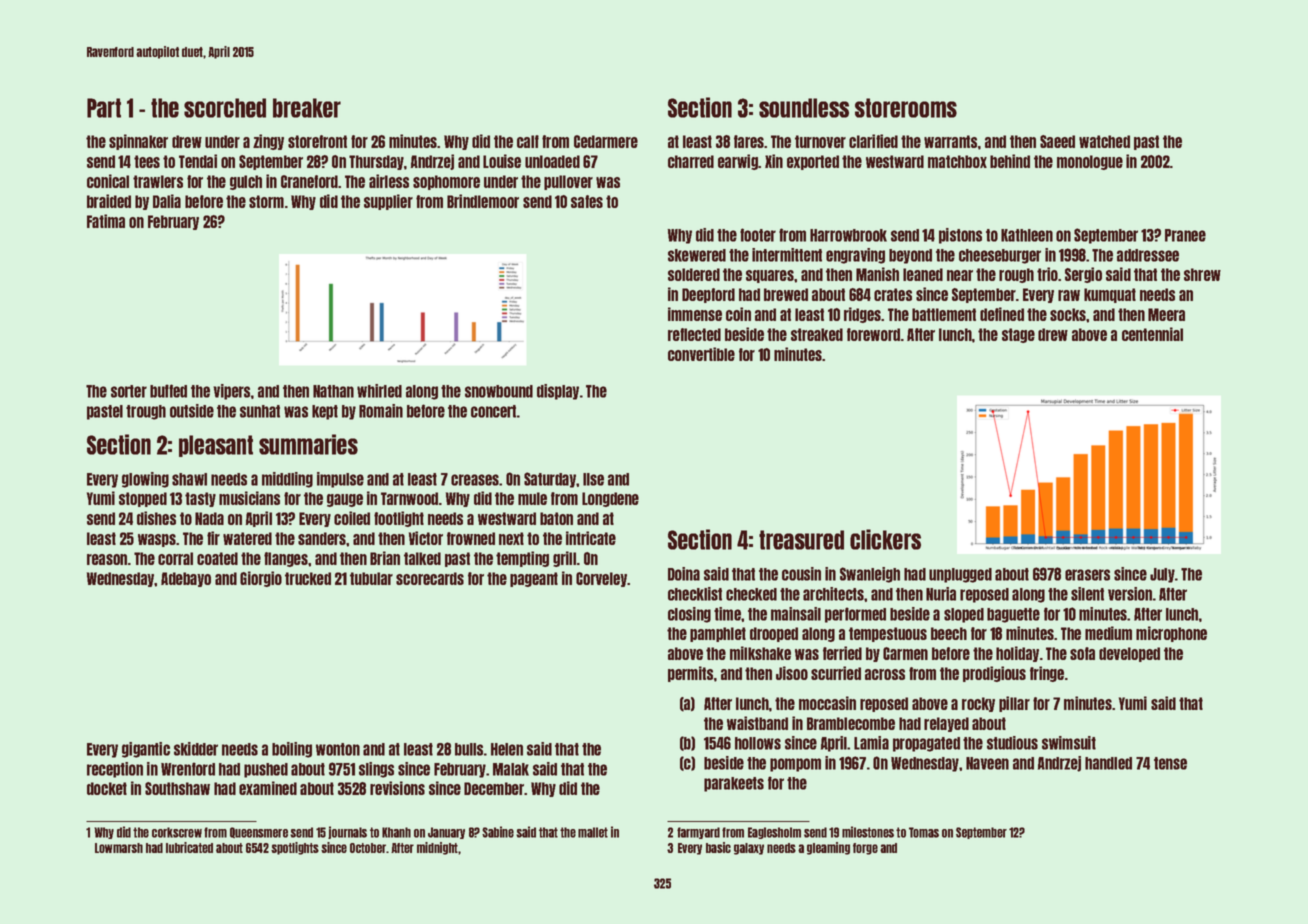 The width and height of the page is (1308, 924). What do you see at coordinates (308, 578) in the page?
I see `trucked` at bounding box center [308, 578].
